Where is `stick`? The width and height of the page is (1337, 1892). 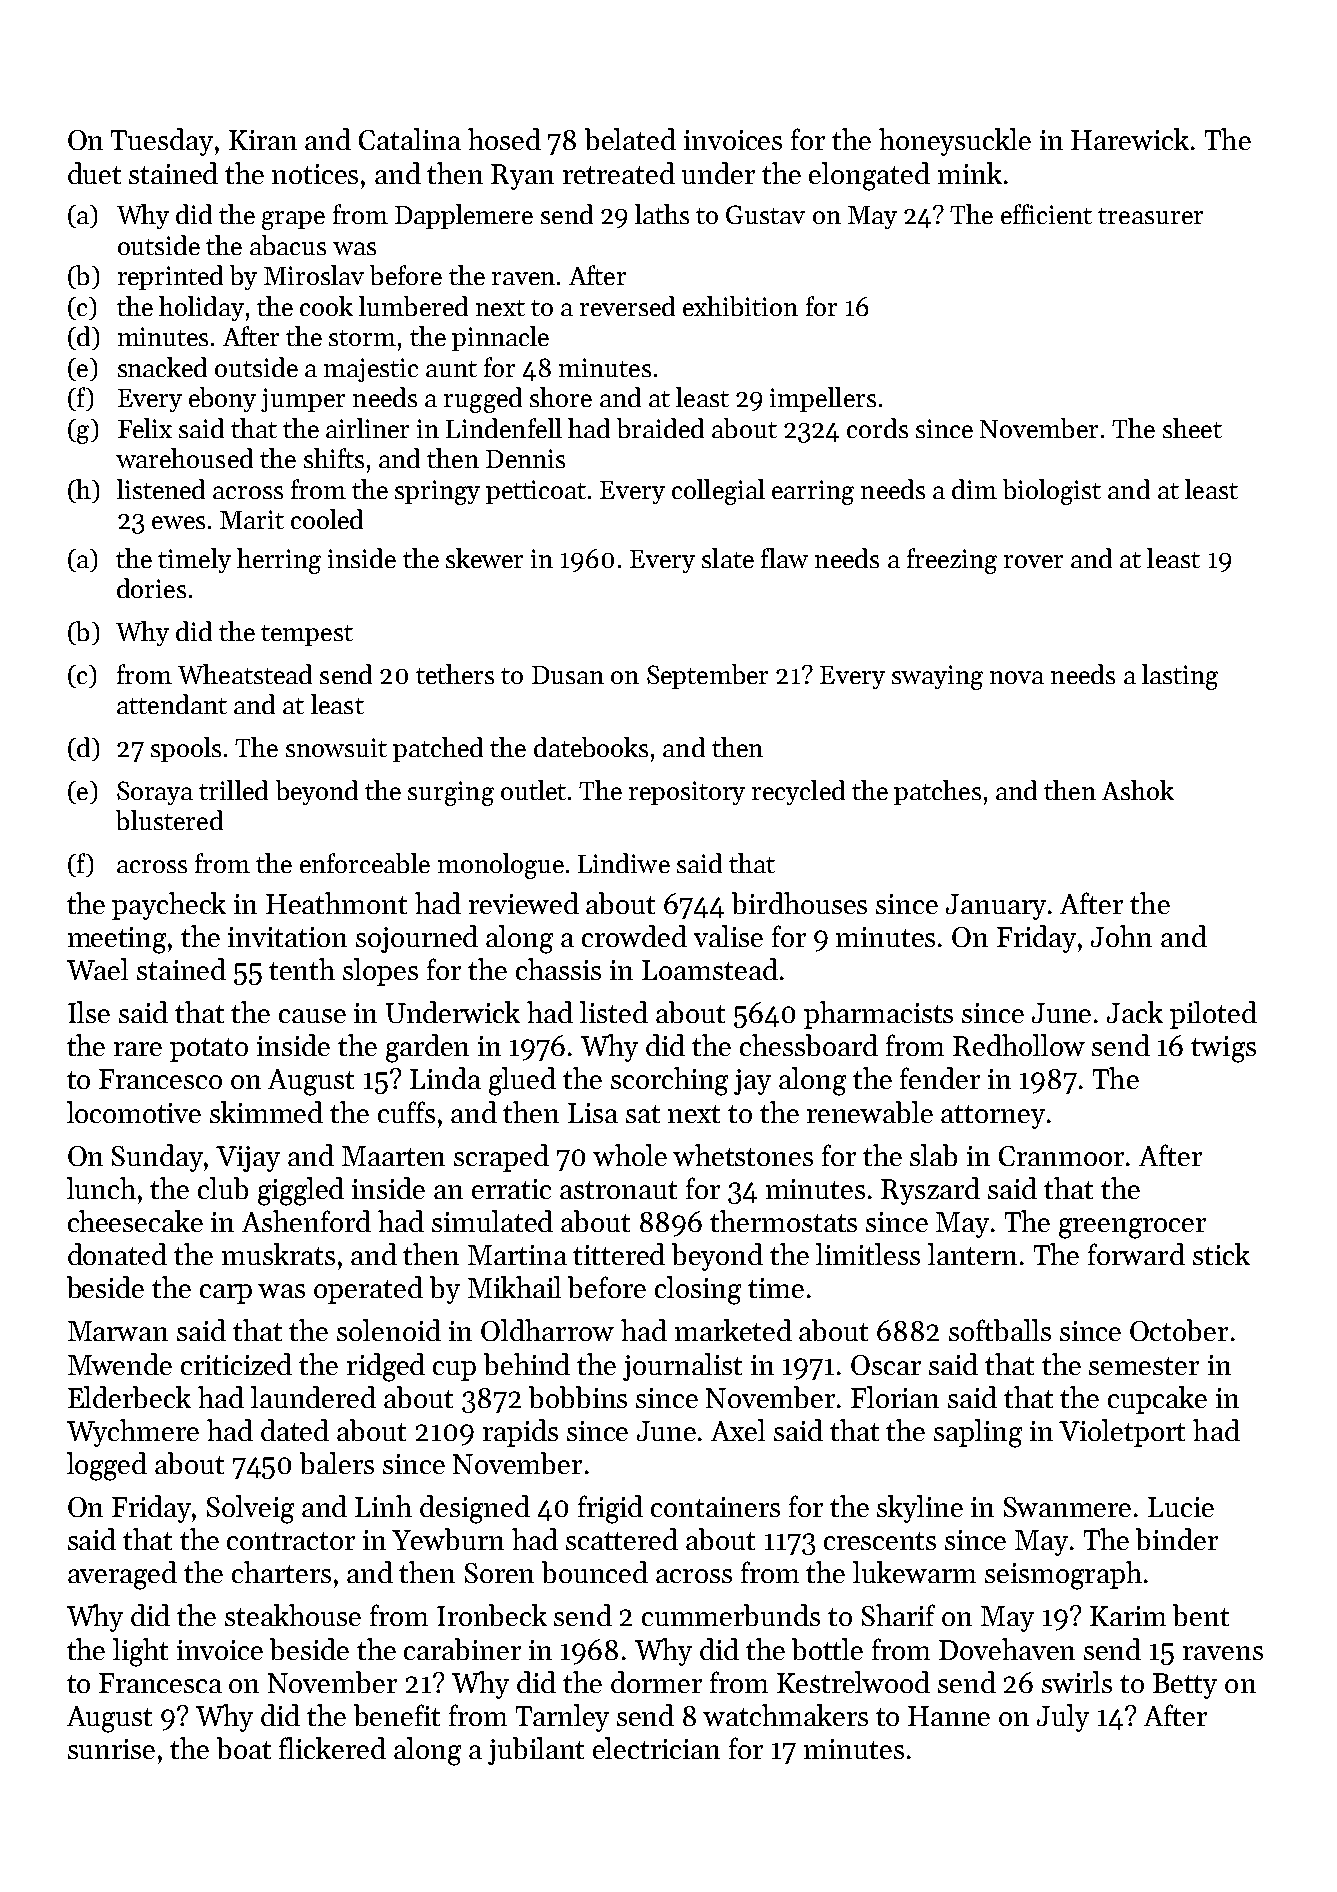
stick is located at coordinates (1221, 1254).
